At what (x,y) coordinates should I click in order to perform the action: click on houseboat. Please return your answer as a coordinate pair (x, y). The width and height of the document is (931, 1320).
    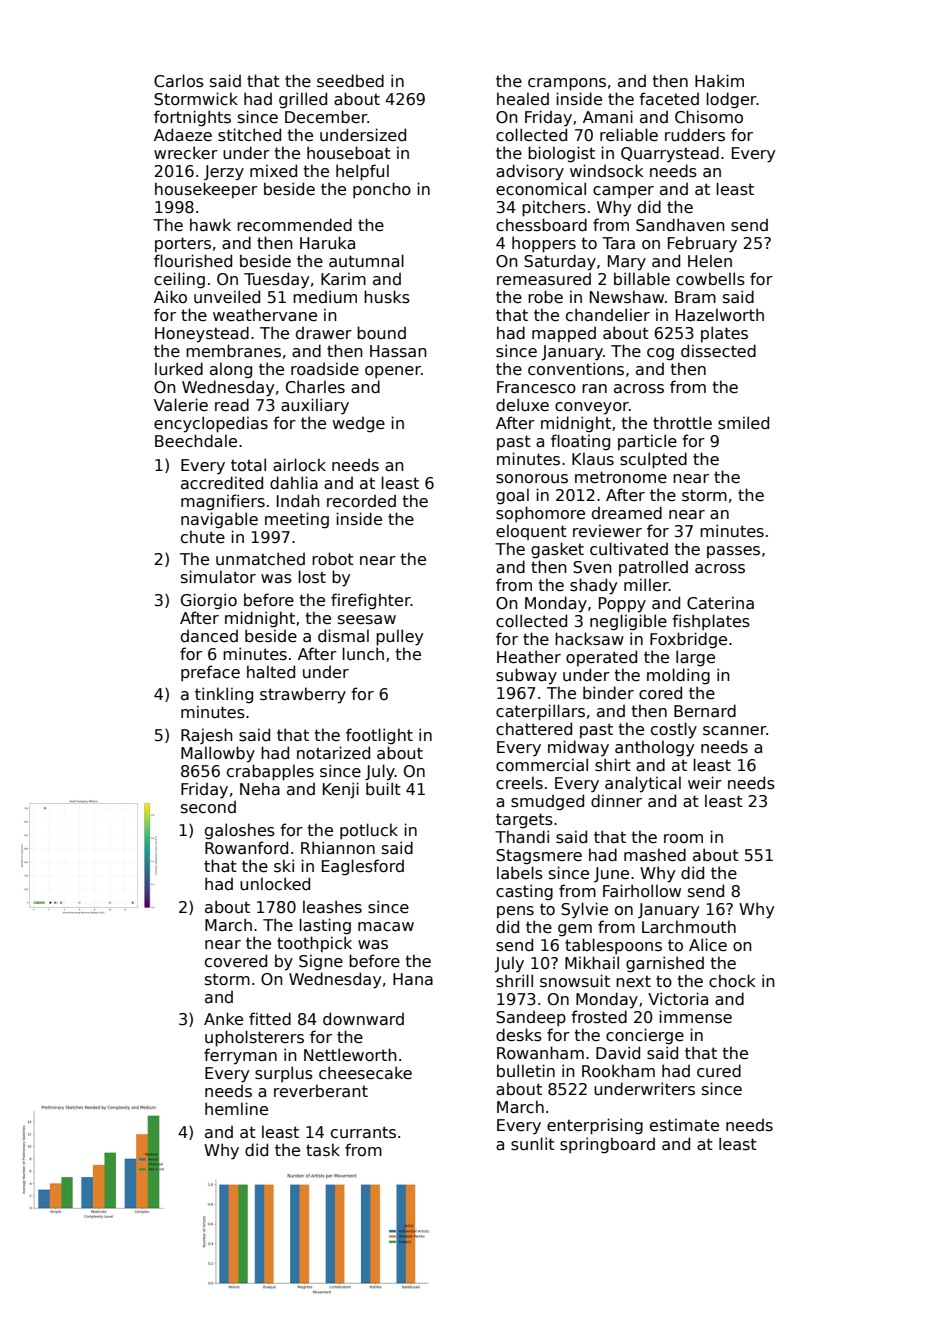
    Looking at the image, I should click on (349, 153).
